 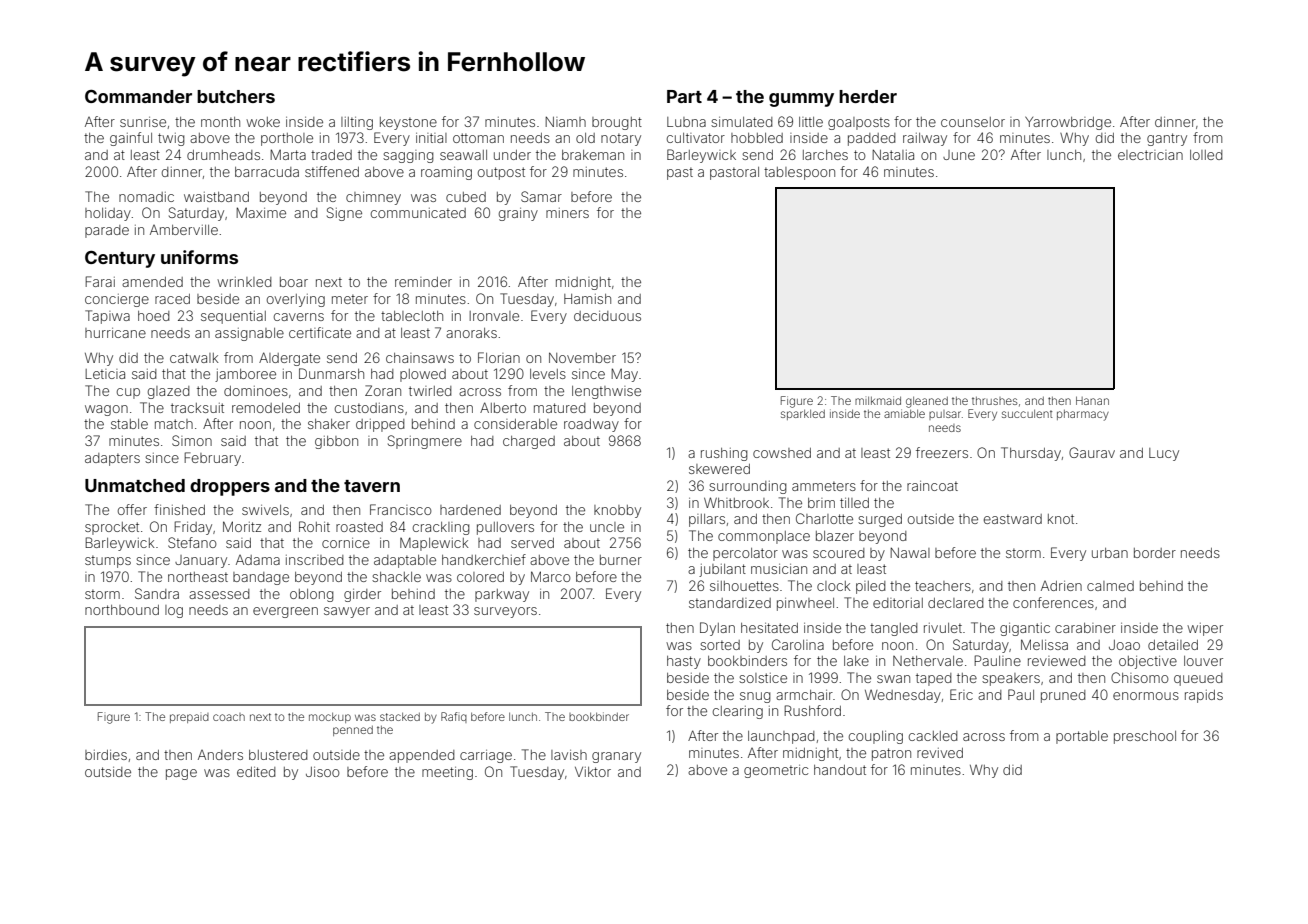 I want to click on Yarrowbridge, so click(x=1068, y=123).
